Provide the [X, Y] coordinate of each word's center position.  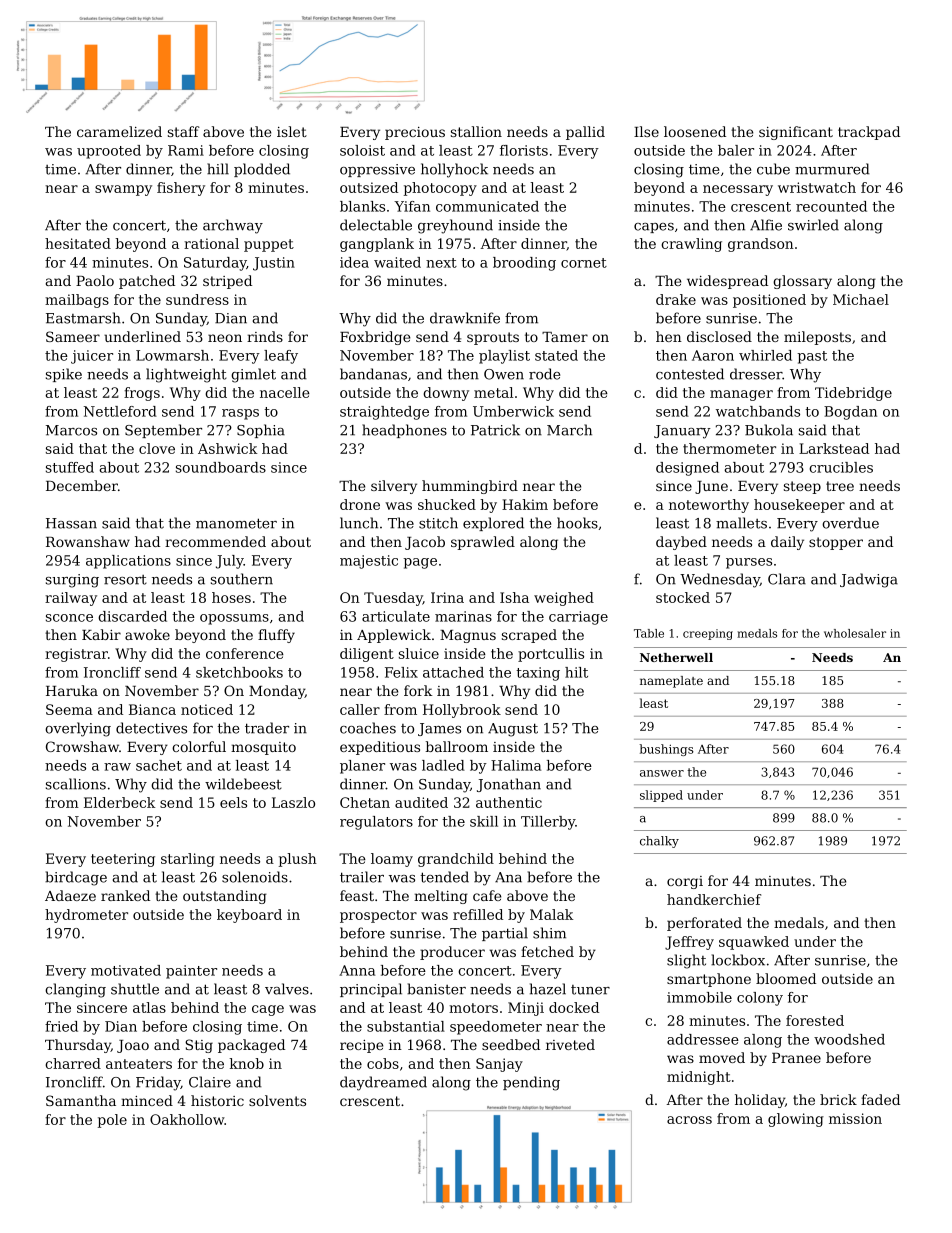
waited [397, 262]
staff [184, 131]
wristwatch [817, 187]
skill [484, 821]
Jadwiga [869, 580]
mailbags [77, 301]
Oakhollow [187, 1119]
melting [441, 897]
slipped [661, 796]
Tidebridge [853, 394]
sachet [159, 765]
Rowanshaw [88, 541]
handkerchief [714, 899]
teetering [123, 860]
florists [524, 150]
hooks [577, 523]
